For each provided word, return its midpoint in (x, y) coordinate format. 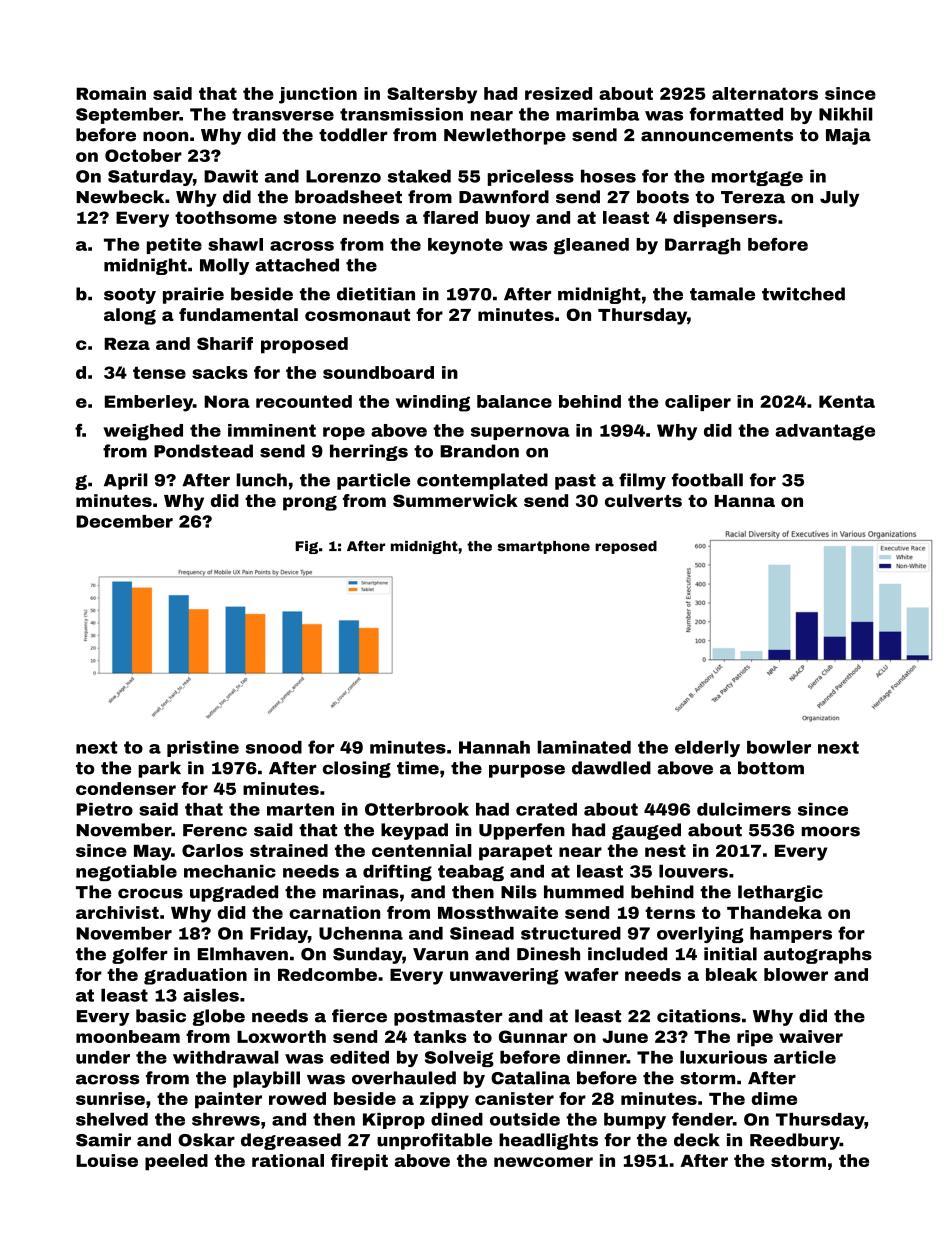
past (575, 482)
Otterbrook (417, 809)
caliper (698, 403)
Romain (111, 93)
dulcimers (744, 809)
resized (558, 93)
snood (274, 747)
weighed (143, 432)
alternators (765, 93)
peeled (176, 1162)
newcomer (543, 1162)
